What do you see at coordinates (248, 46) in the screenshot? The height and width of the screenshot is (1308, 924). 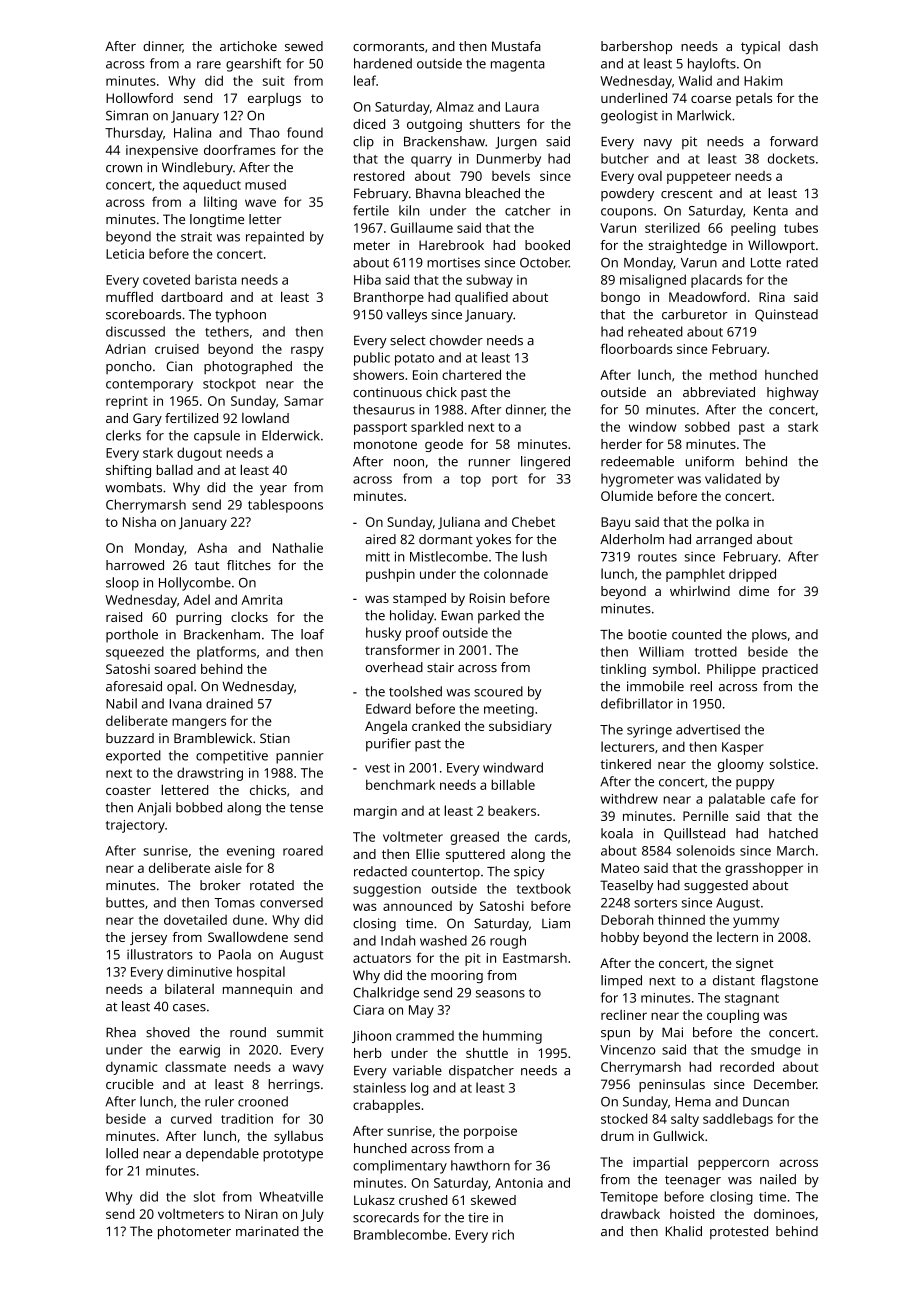 I see `artichoke` at bounding box center [248, 46].
